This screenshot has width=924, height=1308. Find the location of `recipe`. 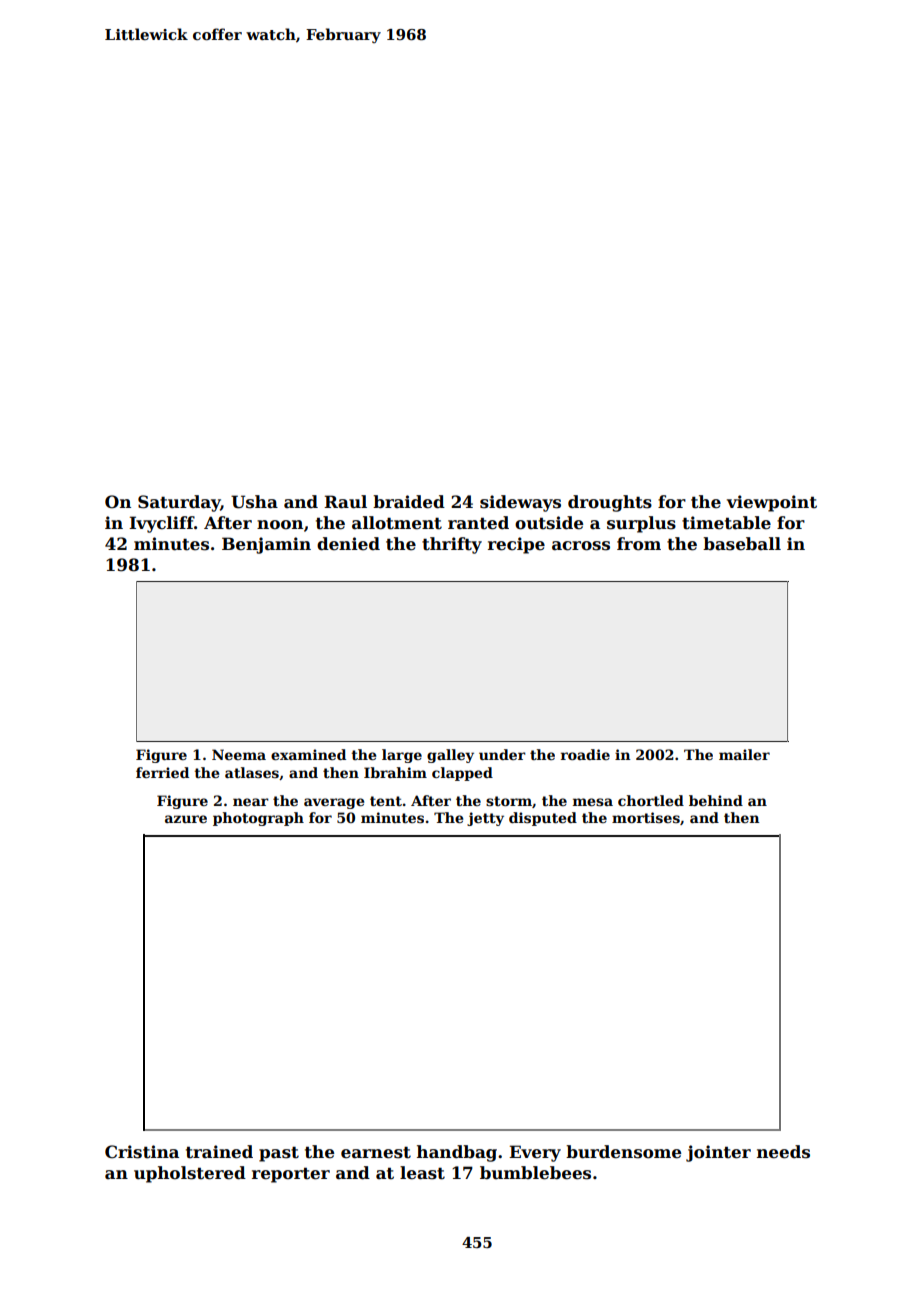

recipe is located at coordinates (516, 545).
